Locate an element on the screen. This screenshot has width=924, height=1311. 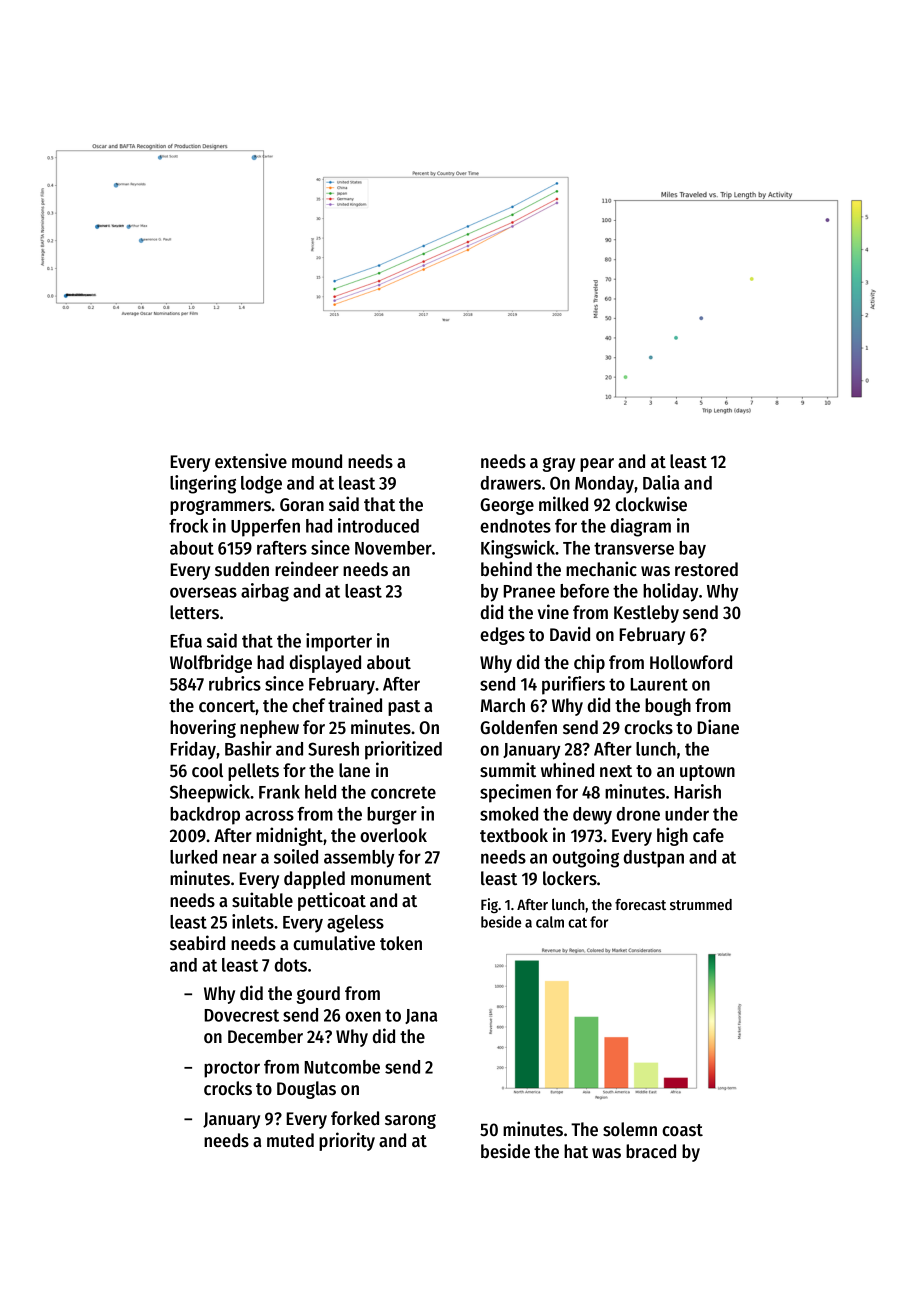
smoked is located at coordinates (509, 814).
